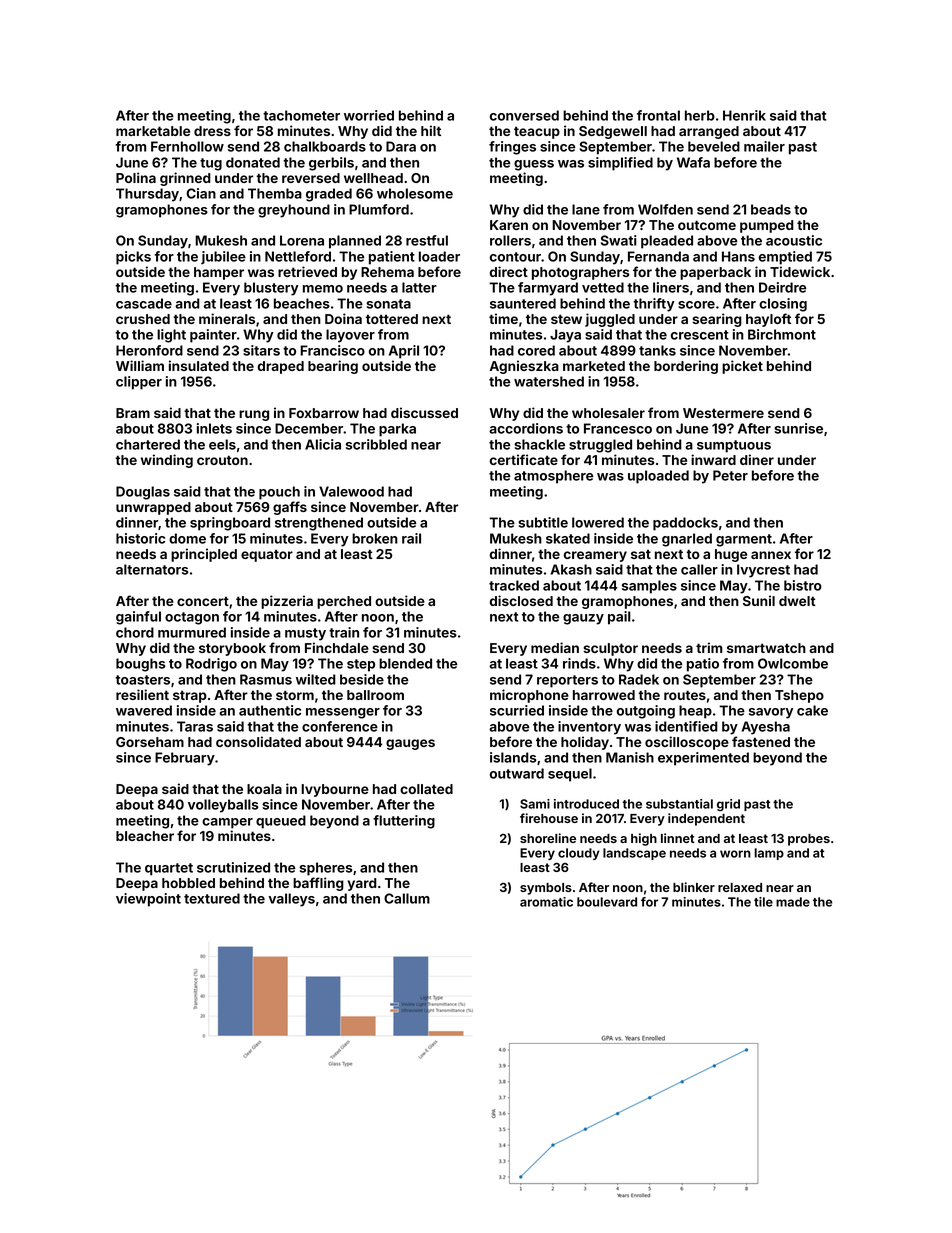  What do you see at coordinates (190, 697) in the document?
I see `strap` at bounding box center [190, 697].
